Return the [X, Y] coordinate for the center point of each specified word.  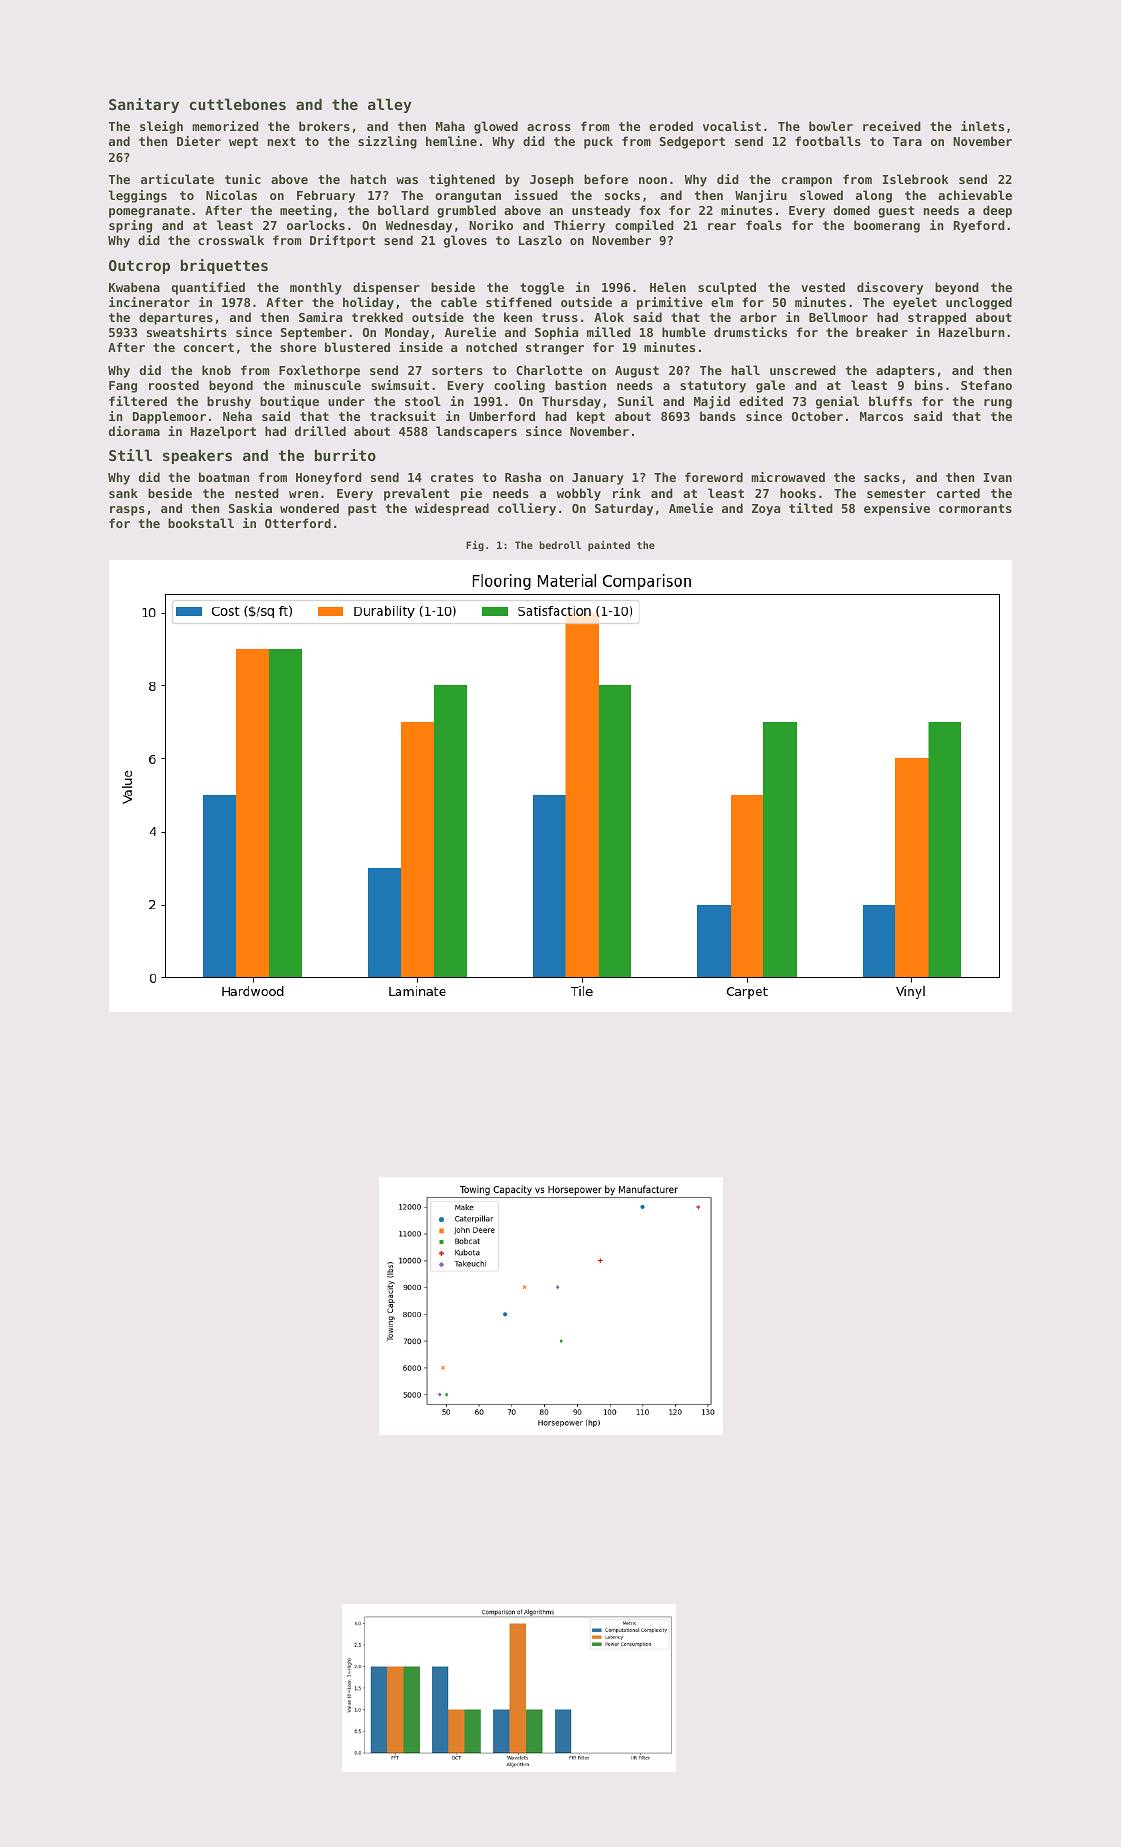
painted [609, 546]
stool [423, 401]
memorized [225, 126]
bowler [831, 126]
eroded [671, 126]
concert [209, 347]
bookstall [201, 523]
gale [770, 386]
